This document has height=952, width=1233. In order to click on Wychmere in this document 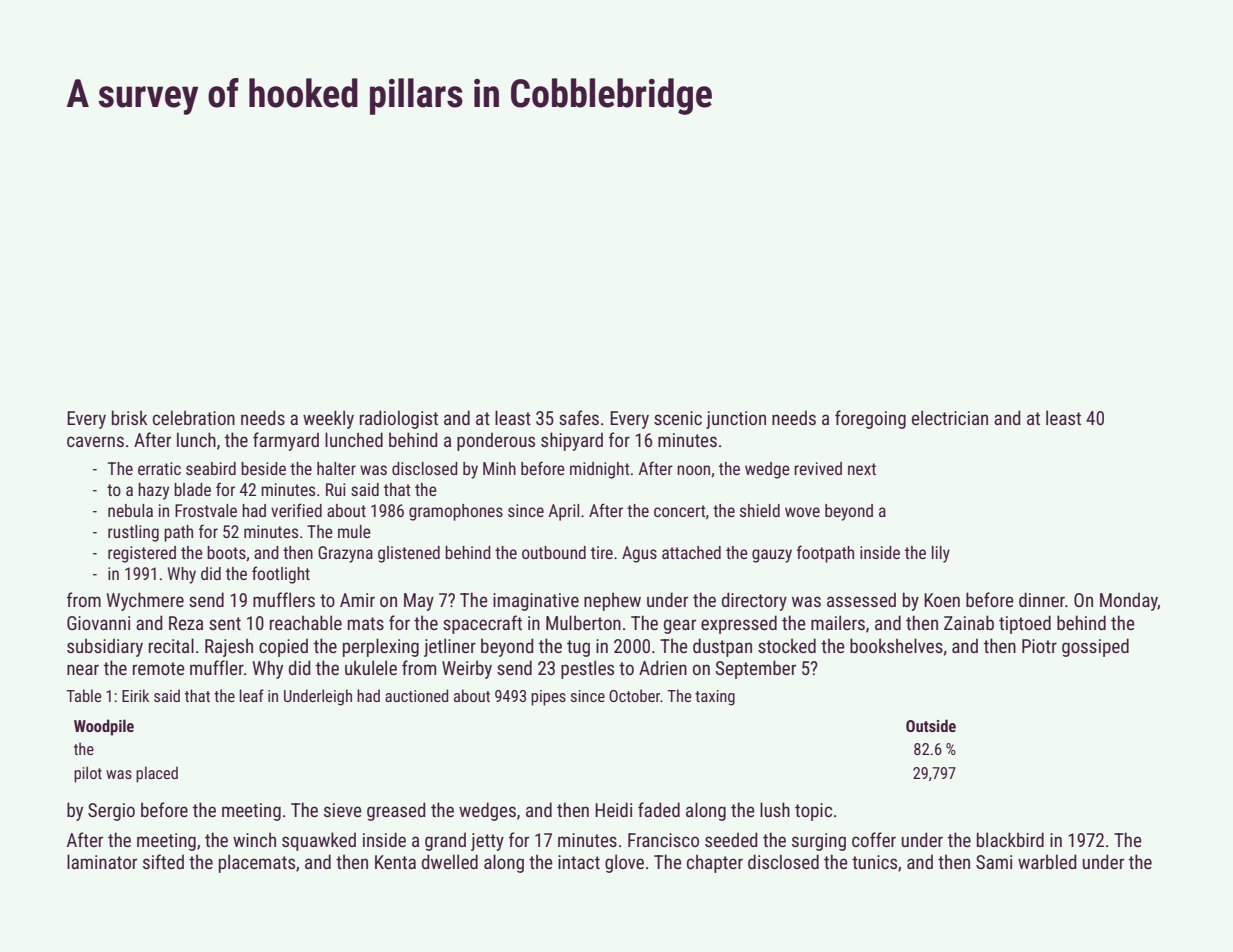, I will do `click(145, 601)`.
